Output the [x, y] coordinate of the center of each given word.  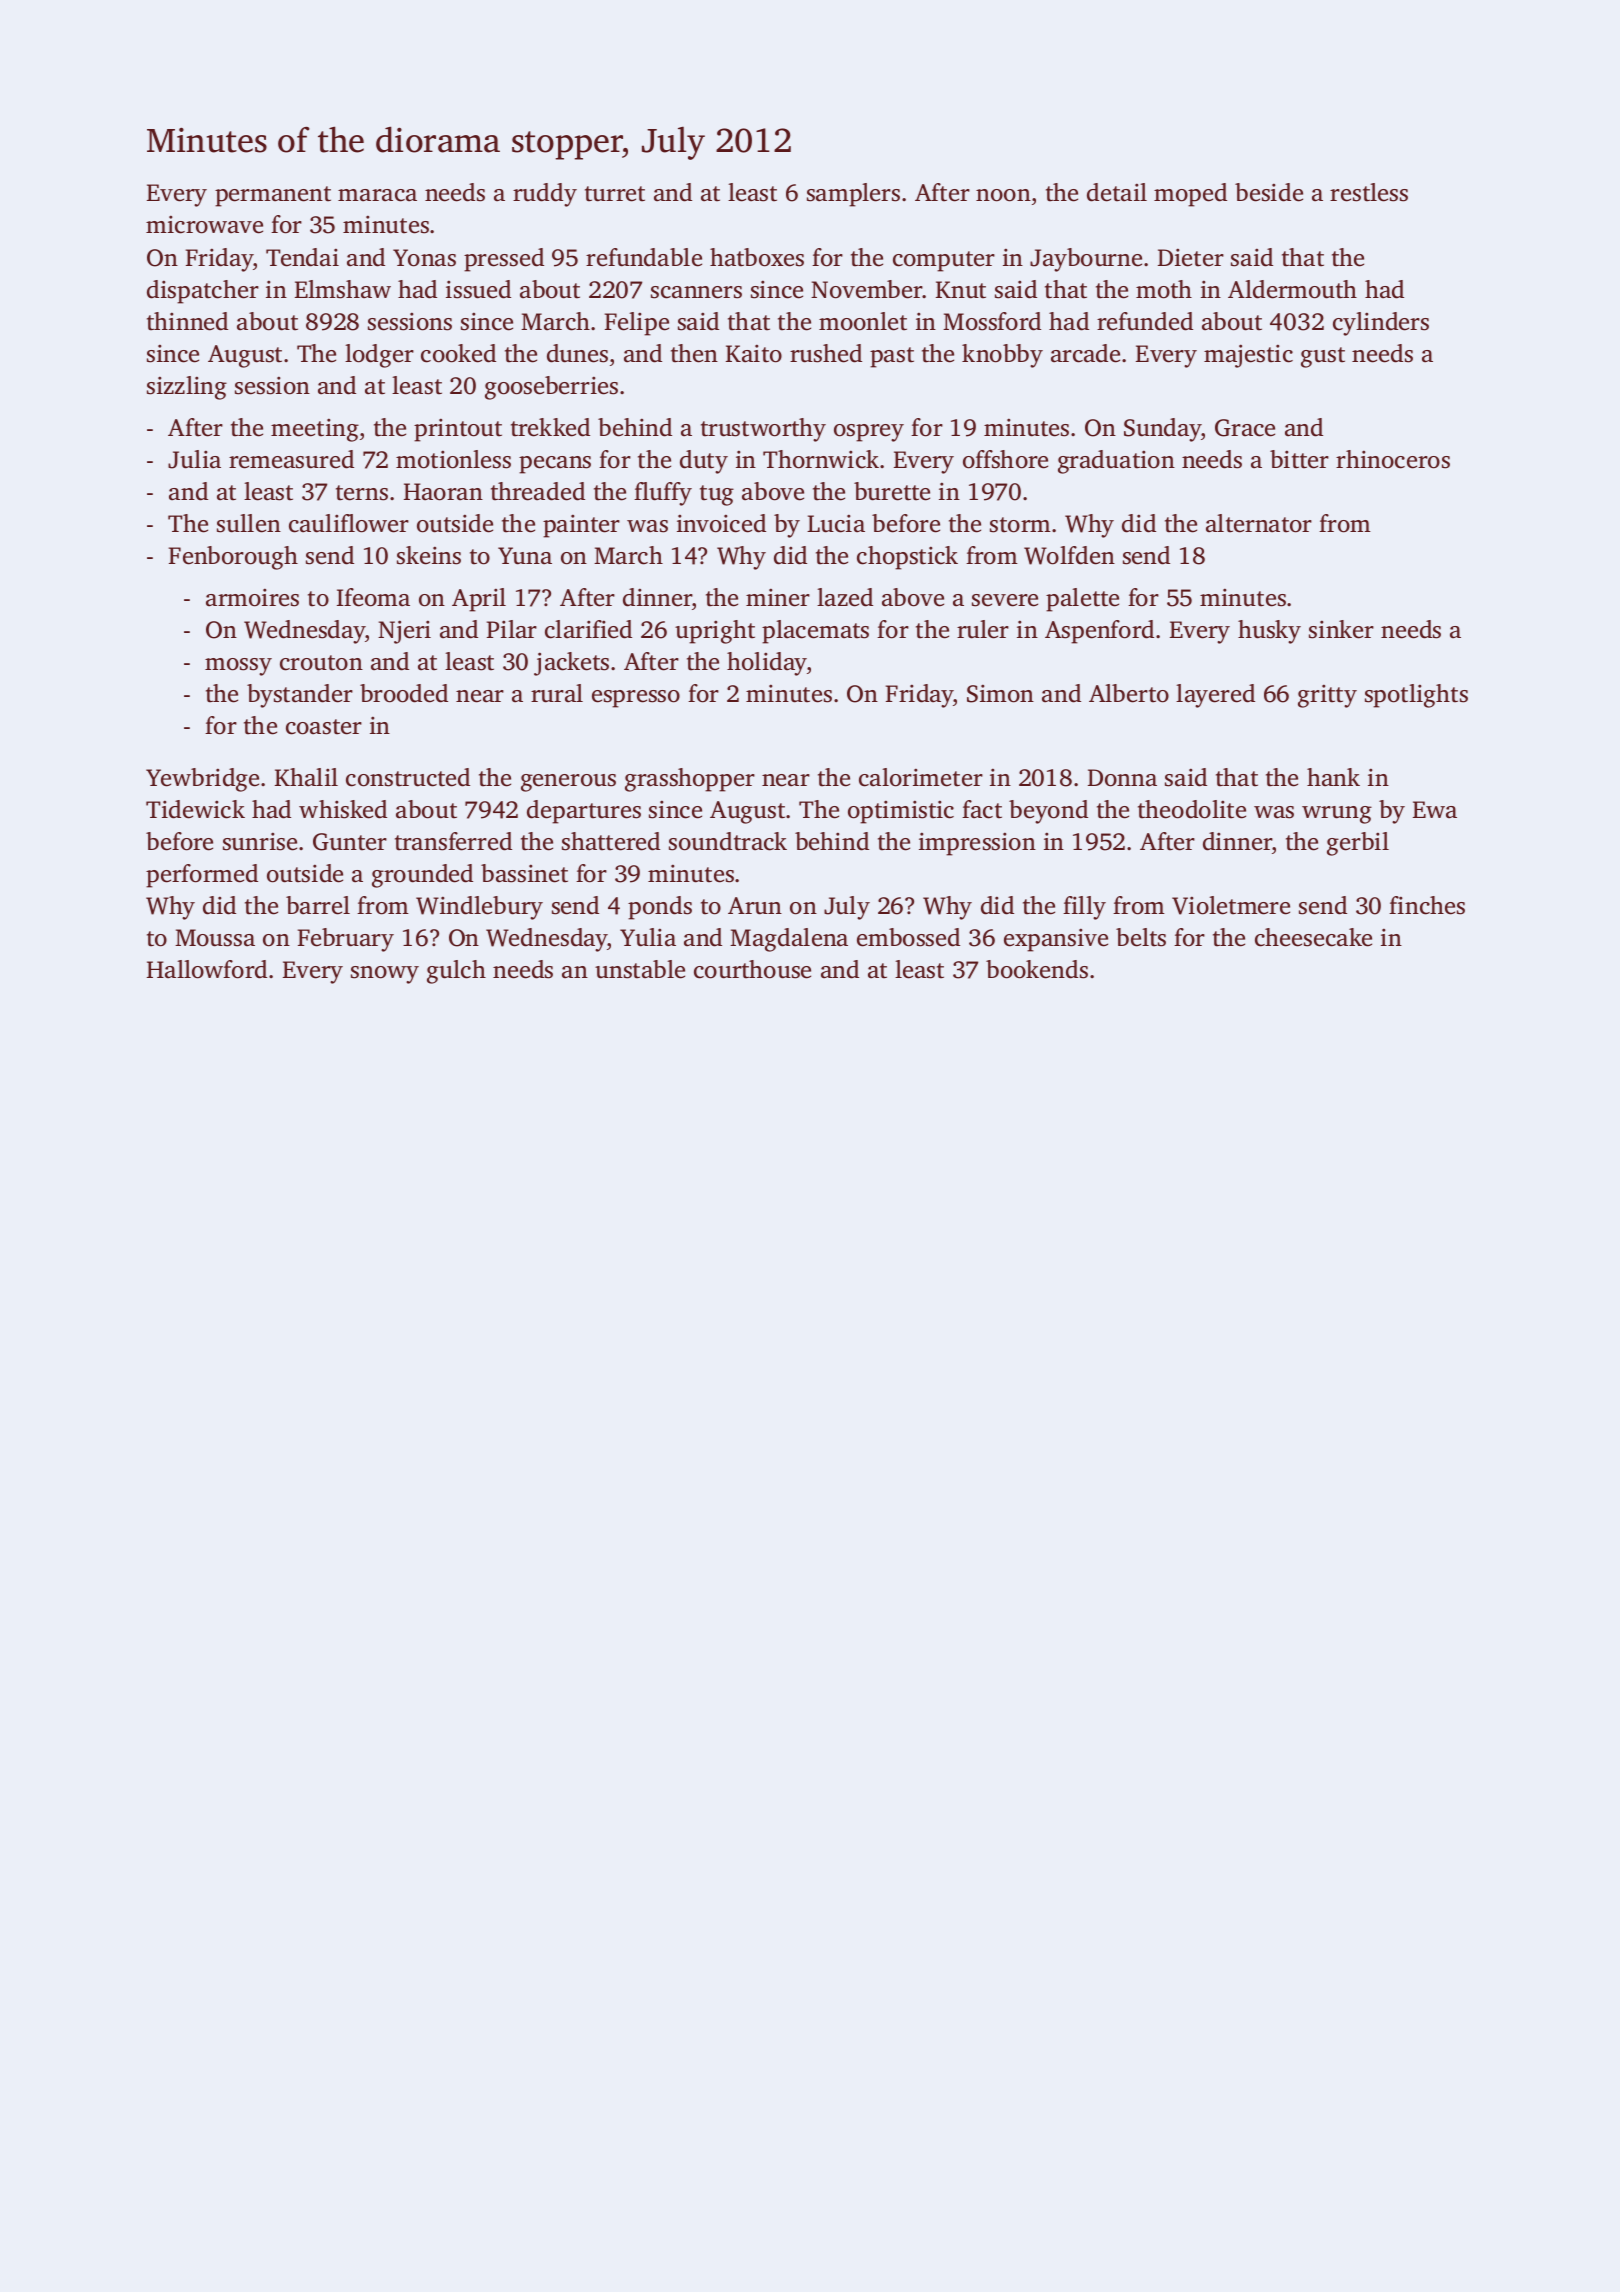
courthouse [752, 969]
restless [1369, 192]
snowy [385, 975]
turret [615, 194]
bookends [1037, 969]
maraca [377, 195]
